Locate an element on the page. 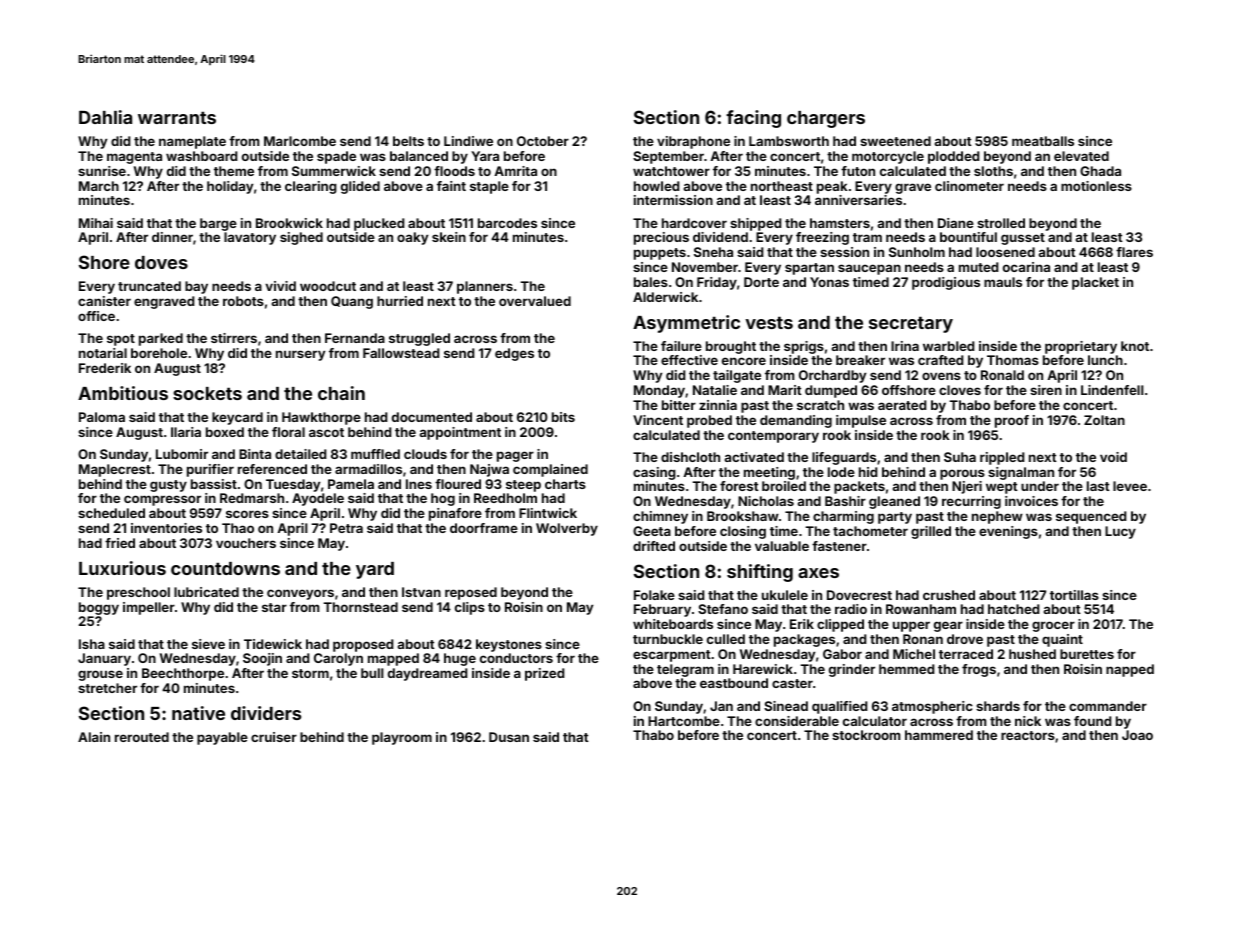  rerouted is located at coordinates (142, 737).
